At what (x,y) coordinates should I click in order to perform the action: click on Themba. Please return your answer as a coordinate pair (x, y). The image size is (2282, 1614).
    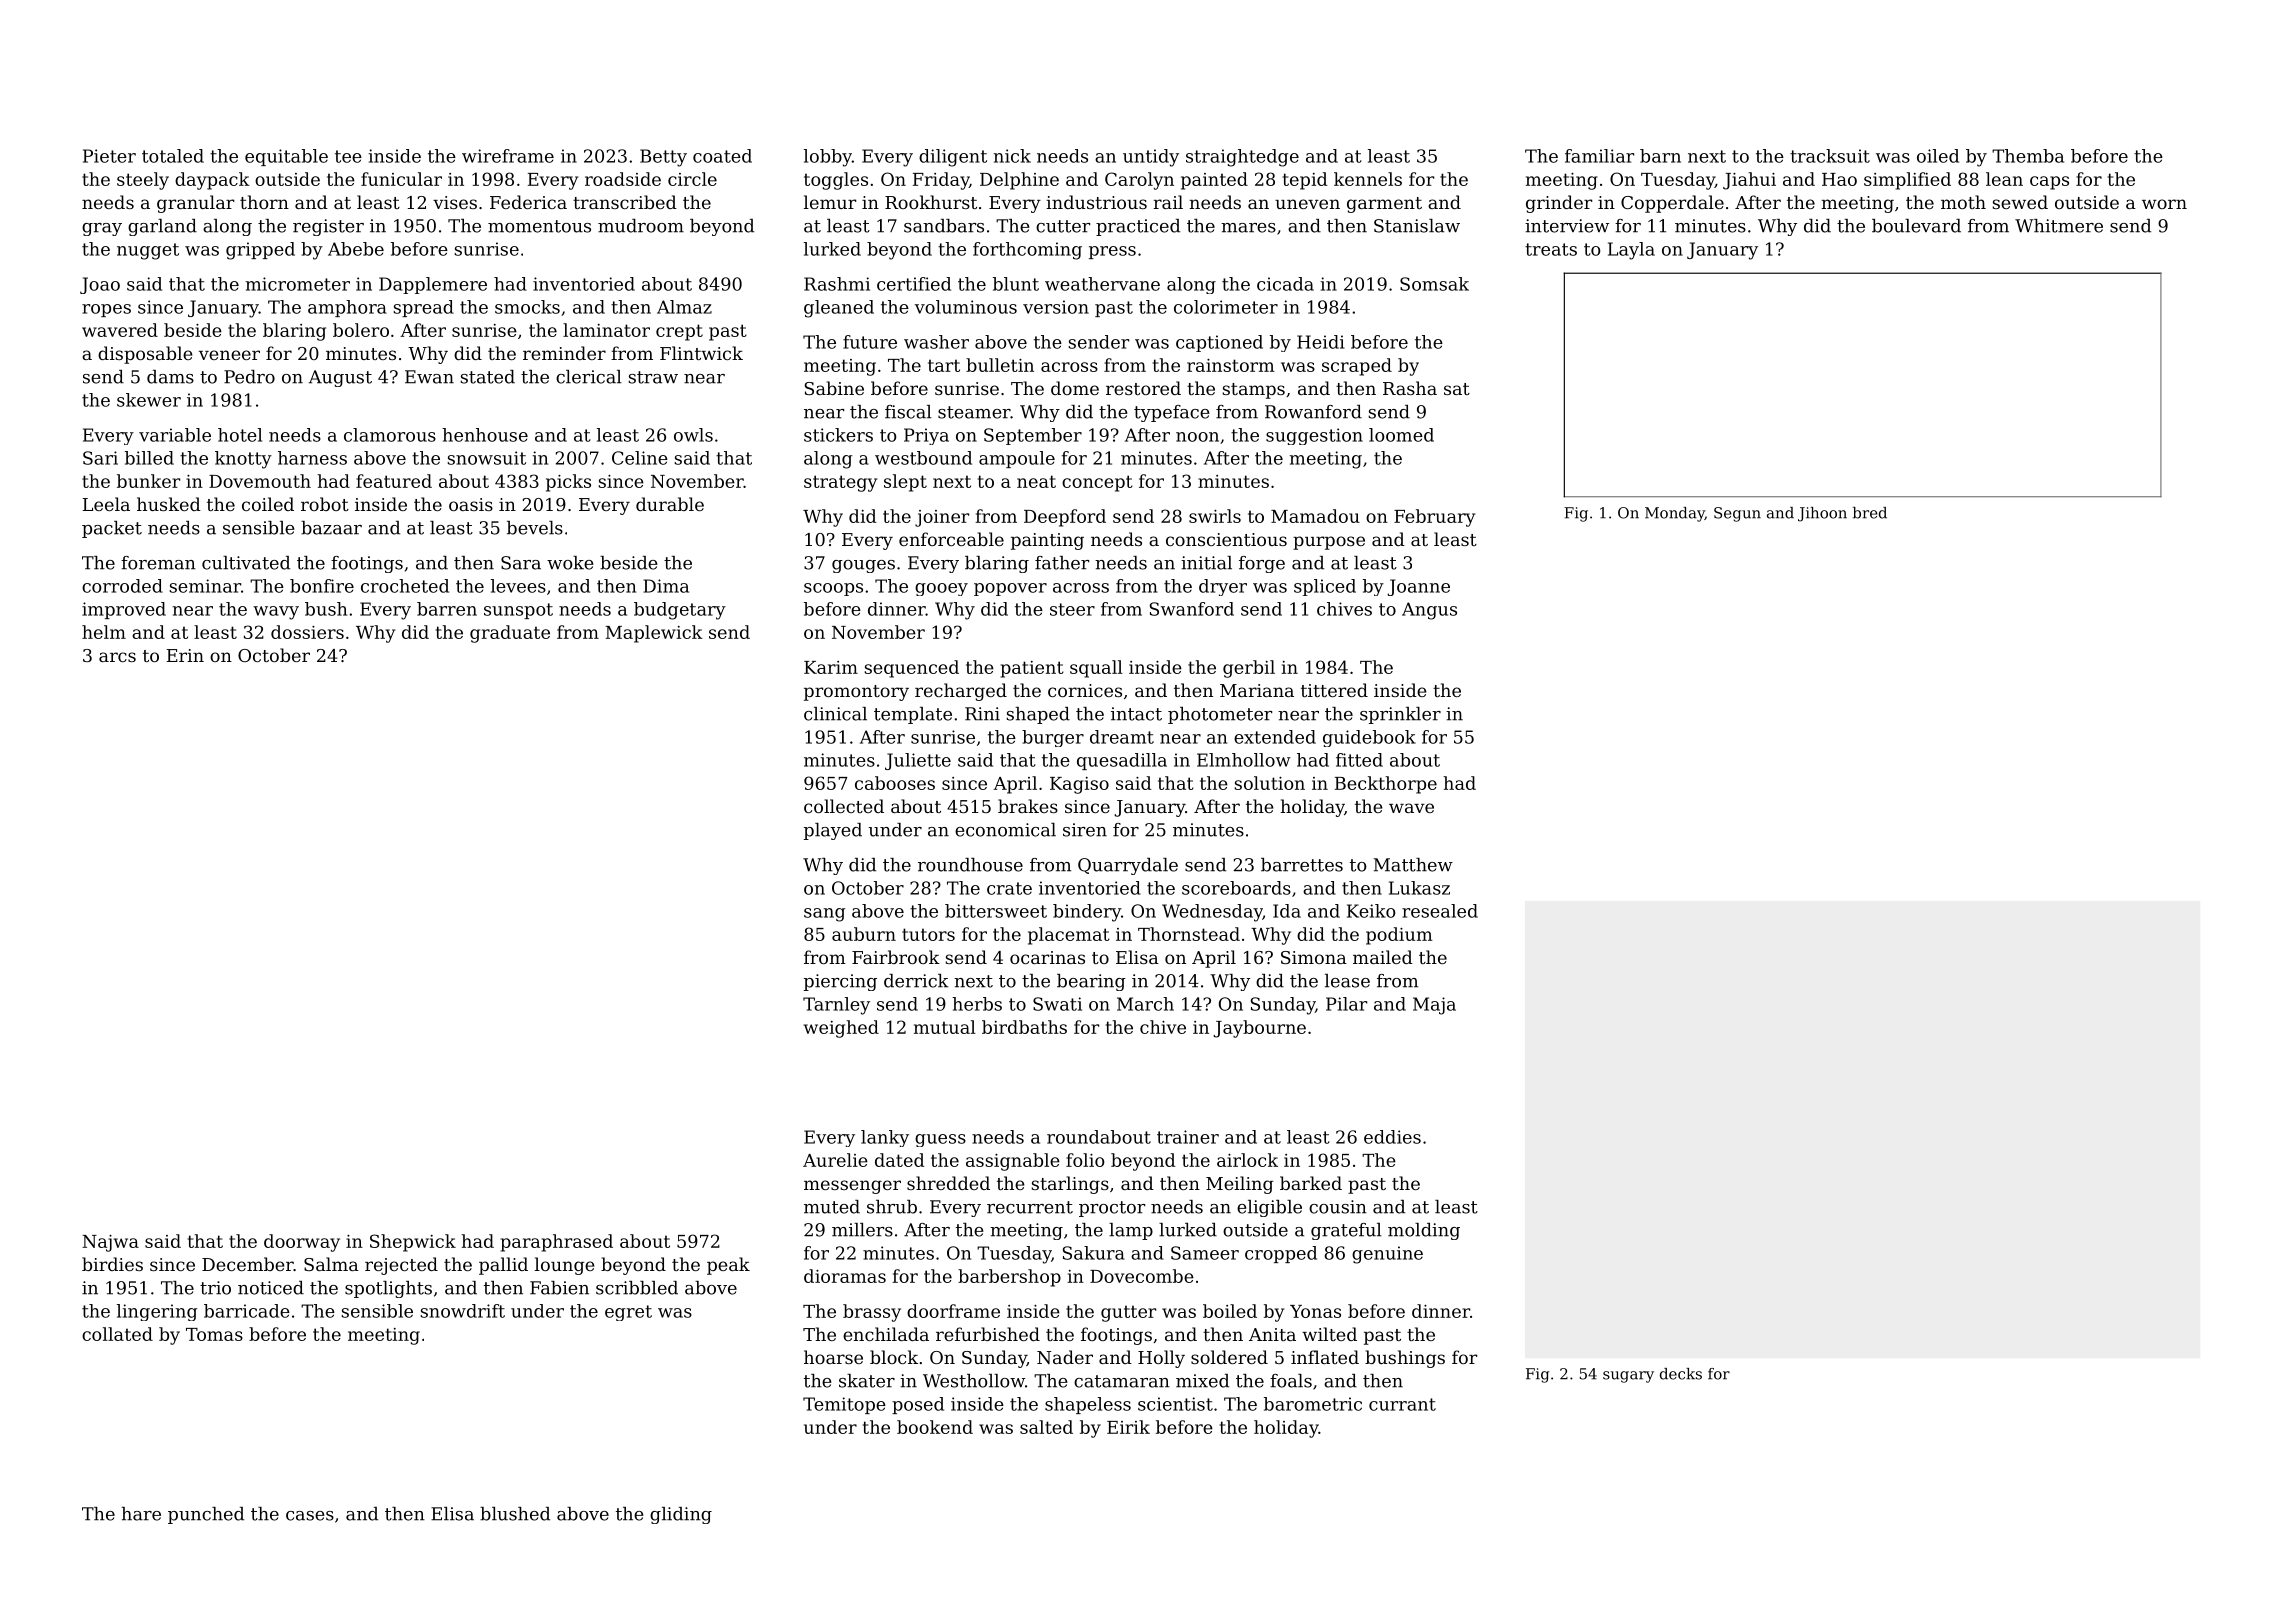
    Looking at the image, I should click on (2028, 156).
